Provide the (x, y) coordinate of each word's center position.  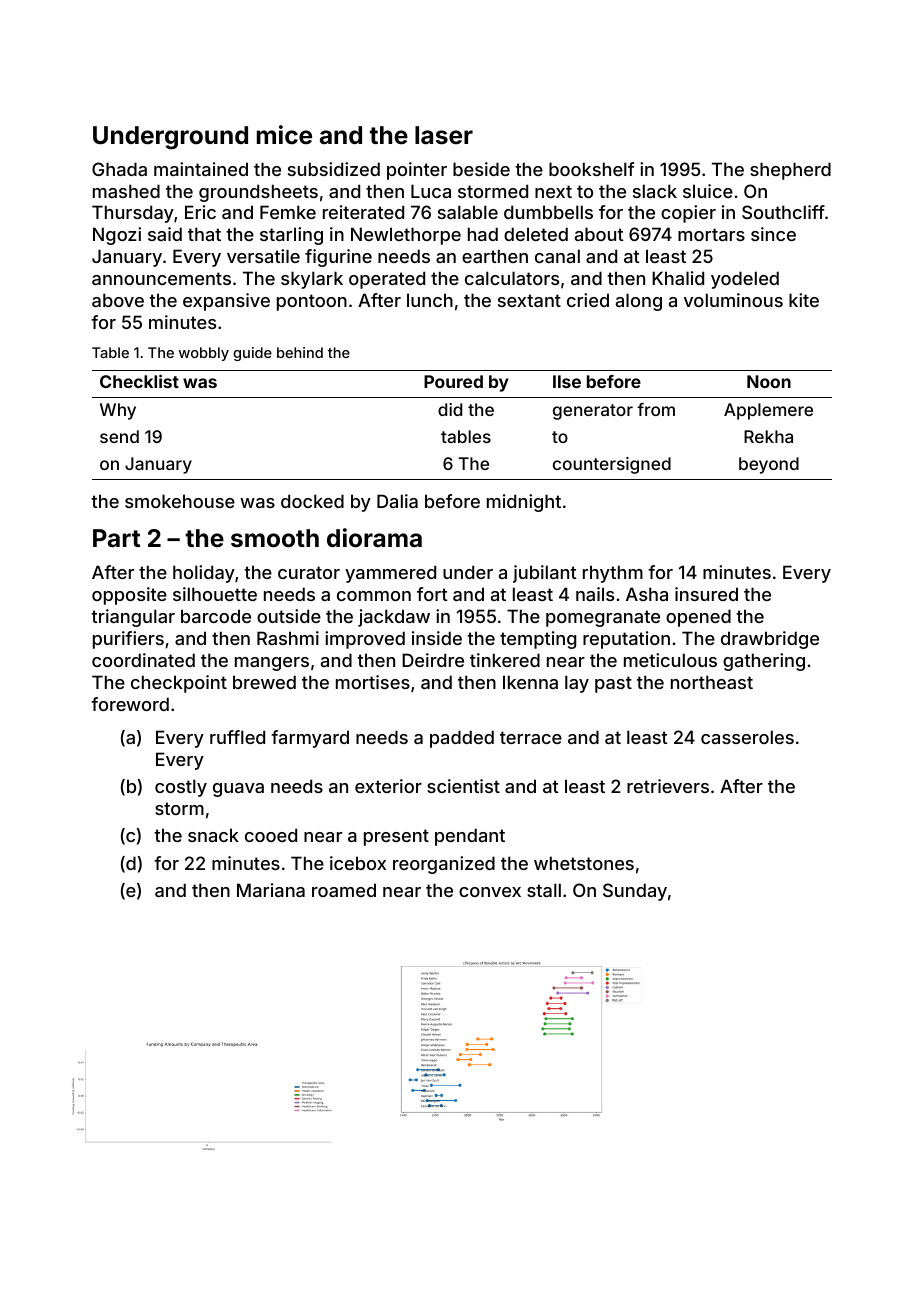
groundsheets (258, 193)
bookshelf (591, 169)
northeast (712, 682)
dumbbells (548, 212)
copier (688, 214)
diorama (374, 538)
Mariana (271, 890)
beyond (769, 465)
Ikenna (530, 682)
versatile (263, 256)
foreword (130, 704)
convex (490, 892)
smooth (275, 538)
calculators (512, 278)
